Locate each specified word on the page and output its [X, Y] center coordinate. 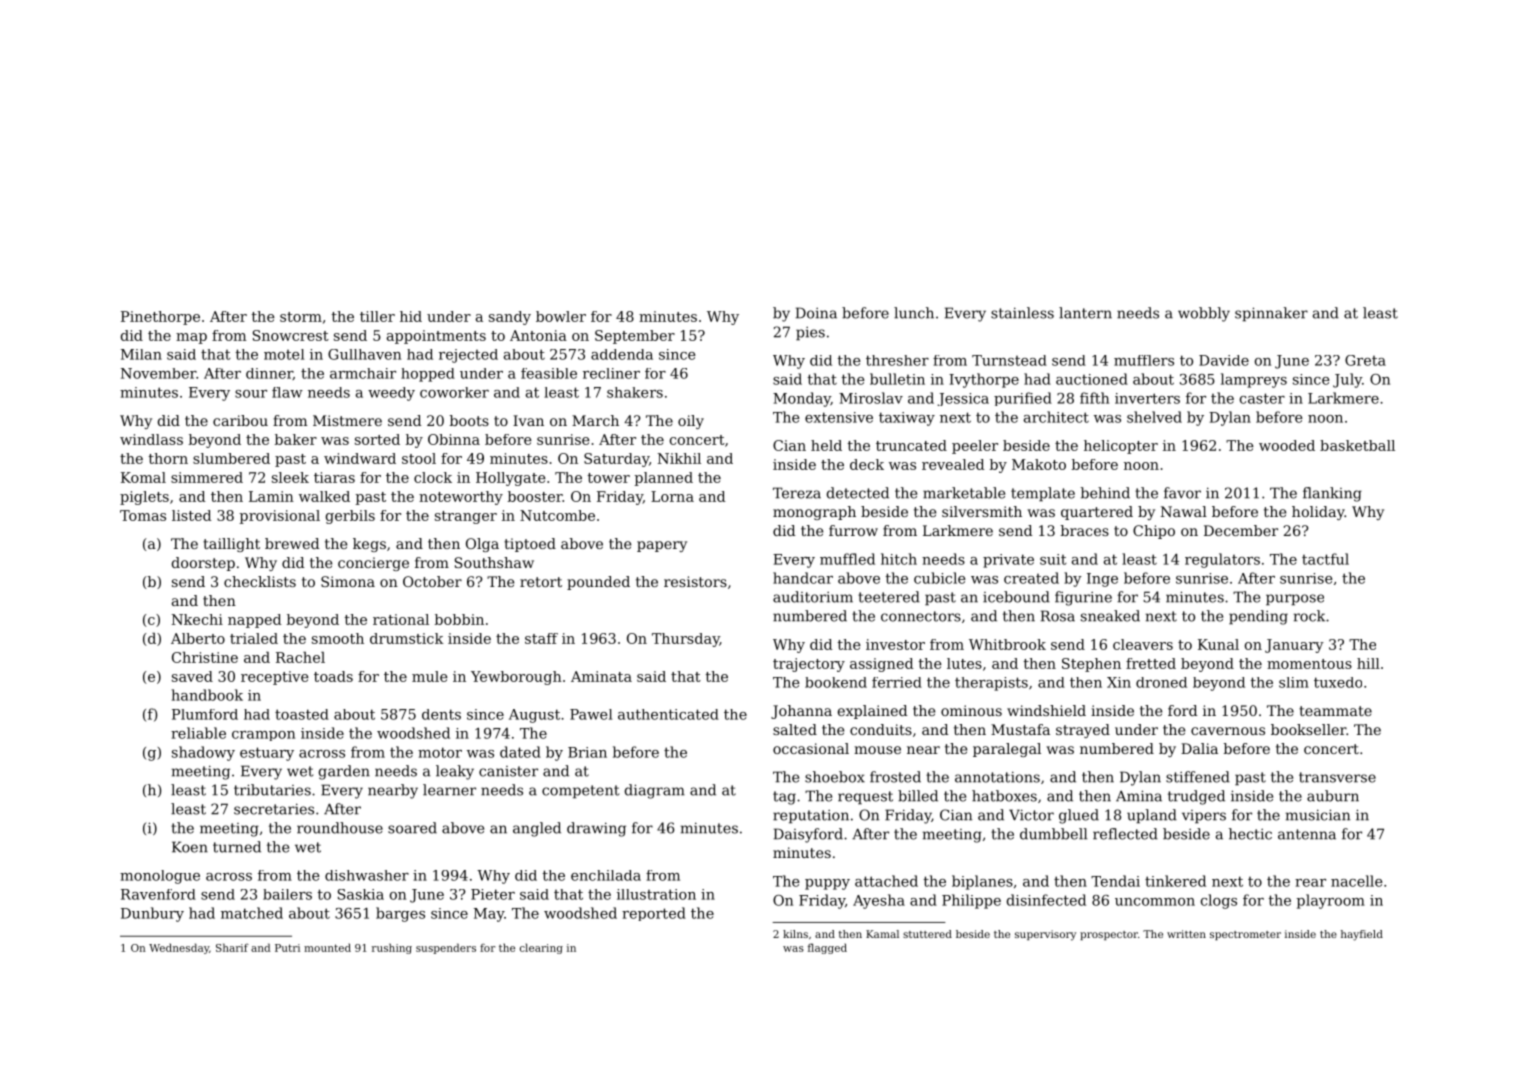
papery [662, 546]
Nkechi [197, 619]
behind [1105, 493]
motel [284, 354]
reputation [811, 817]
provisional [280, 517]
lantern [1085, 313]
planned [664, 479]
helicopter [1121, 447]
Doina [816, 313]
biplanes [982, 882]
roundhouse [340, 828]
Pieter [493, 894]
